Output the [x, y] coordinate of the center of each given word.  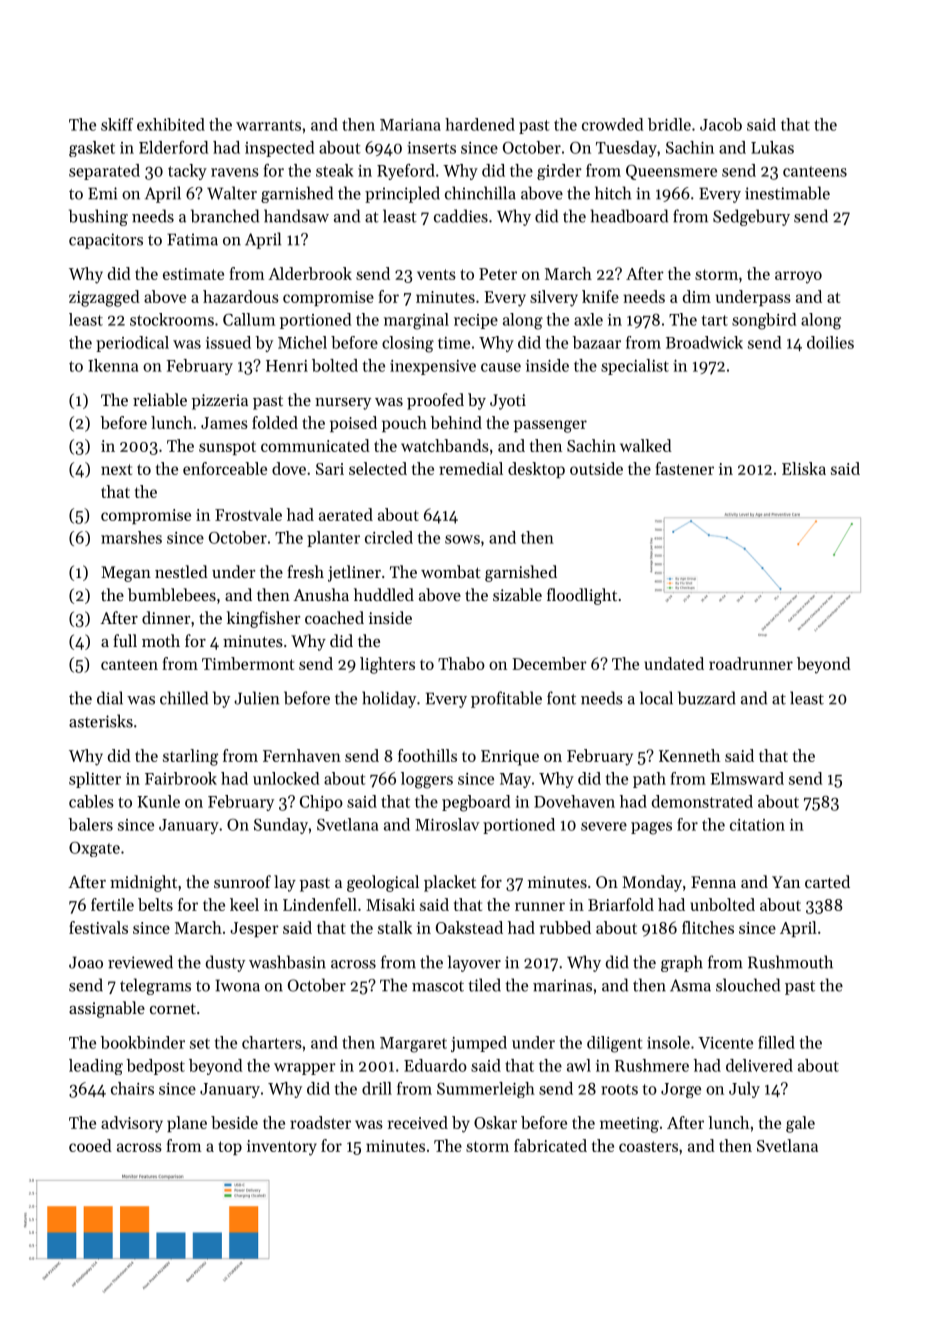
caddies [461, 216]
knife [600, 296]
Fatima [192, 239]
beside [234, 1122]
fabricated [550, 1145]
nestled [181, 571]
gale [800, 1124]
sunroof [242, 881]
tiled [484, 985]
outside [596, 468]
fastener [684, 468]
